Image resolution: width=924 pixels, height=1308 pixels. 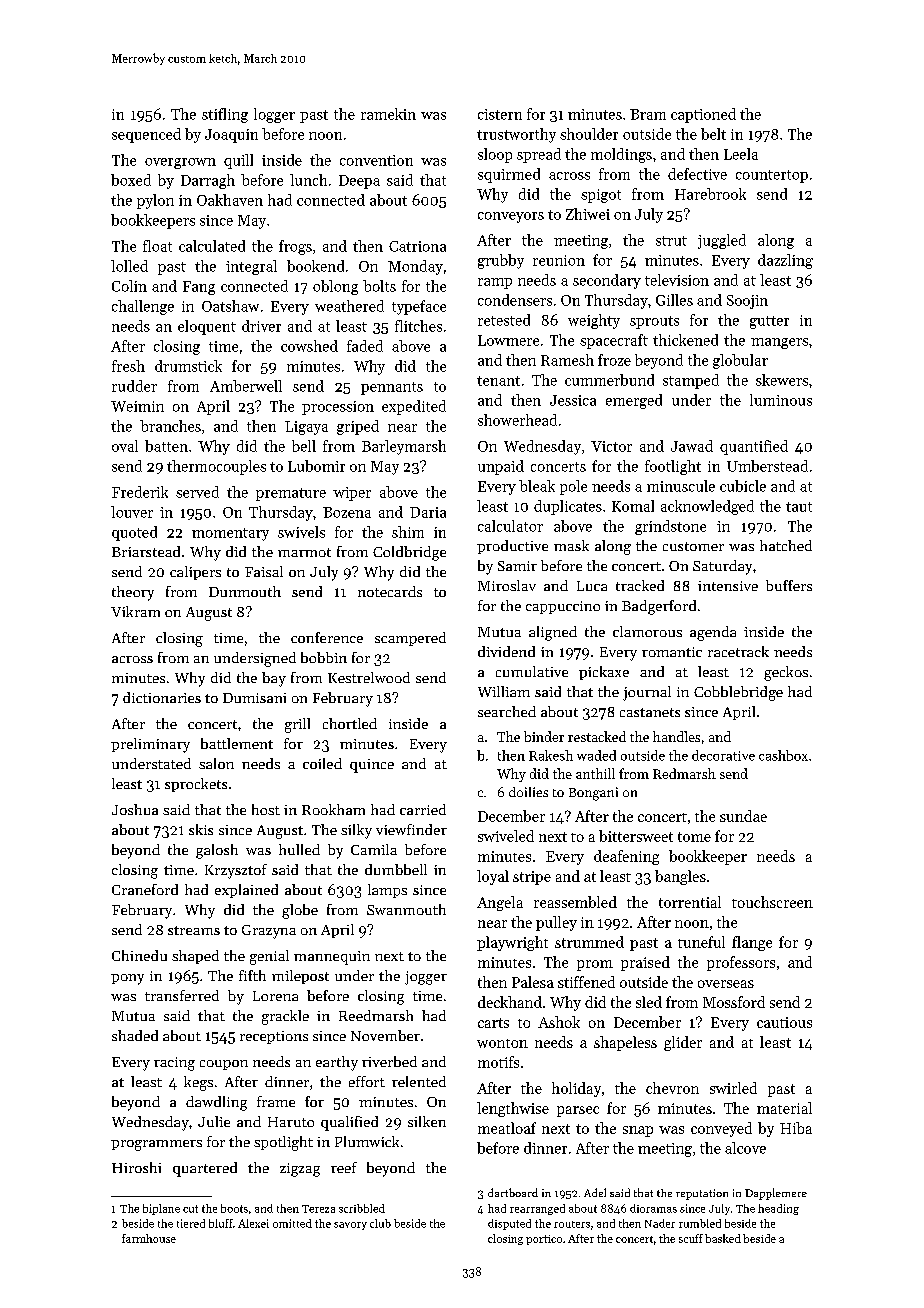 What do you see at coordinates (779, 343) in the document?
I see `mangers` at bounding box center [779, 343].
